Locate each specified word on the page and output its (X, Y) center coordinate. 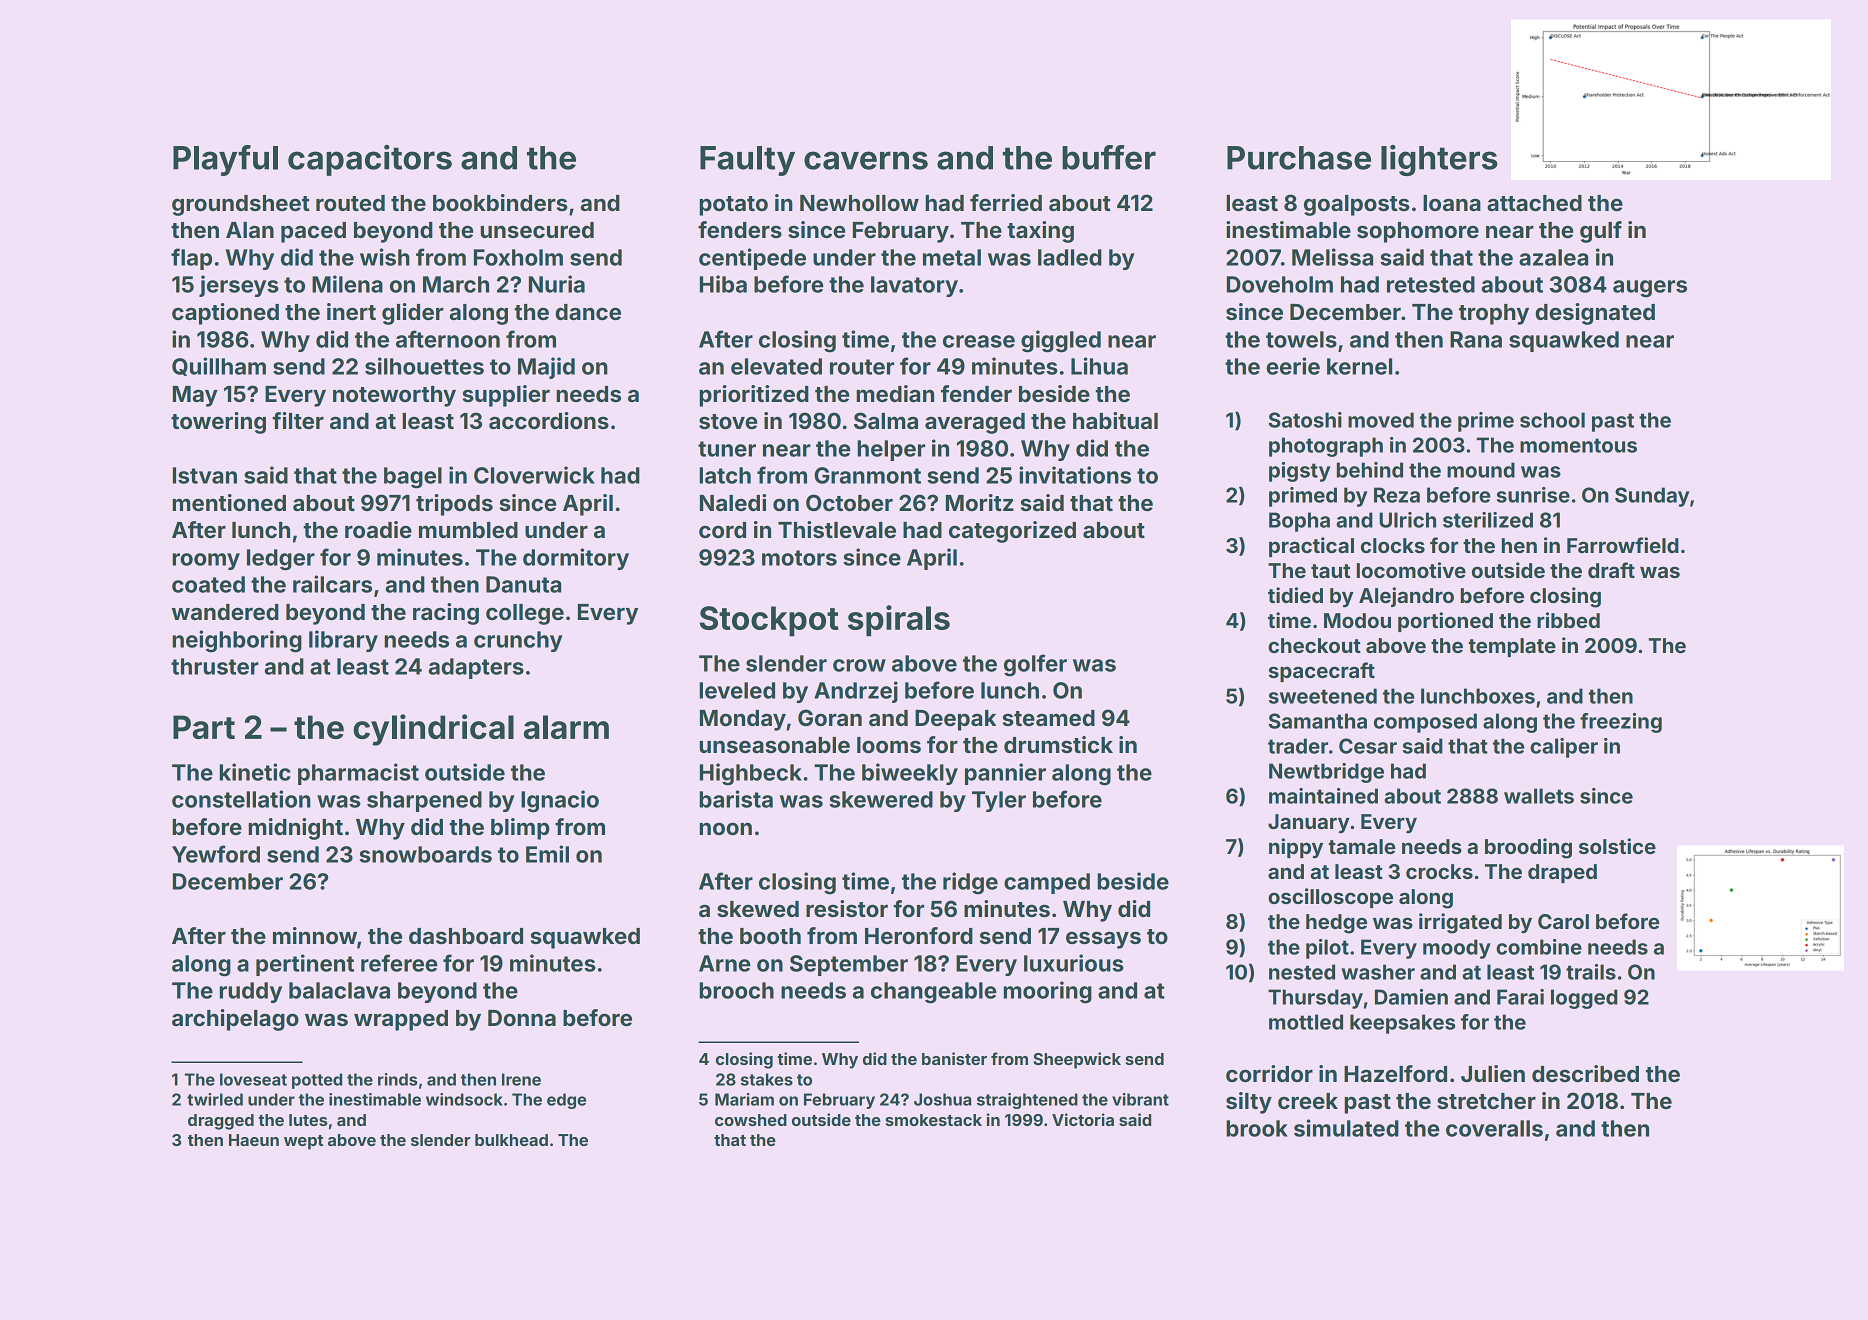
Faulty (747, 161)
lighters (1439, 160)
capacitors (370, 160)
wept (303, 1142)
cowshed (751, 1120)
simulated (1346, 1128)
